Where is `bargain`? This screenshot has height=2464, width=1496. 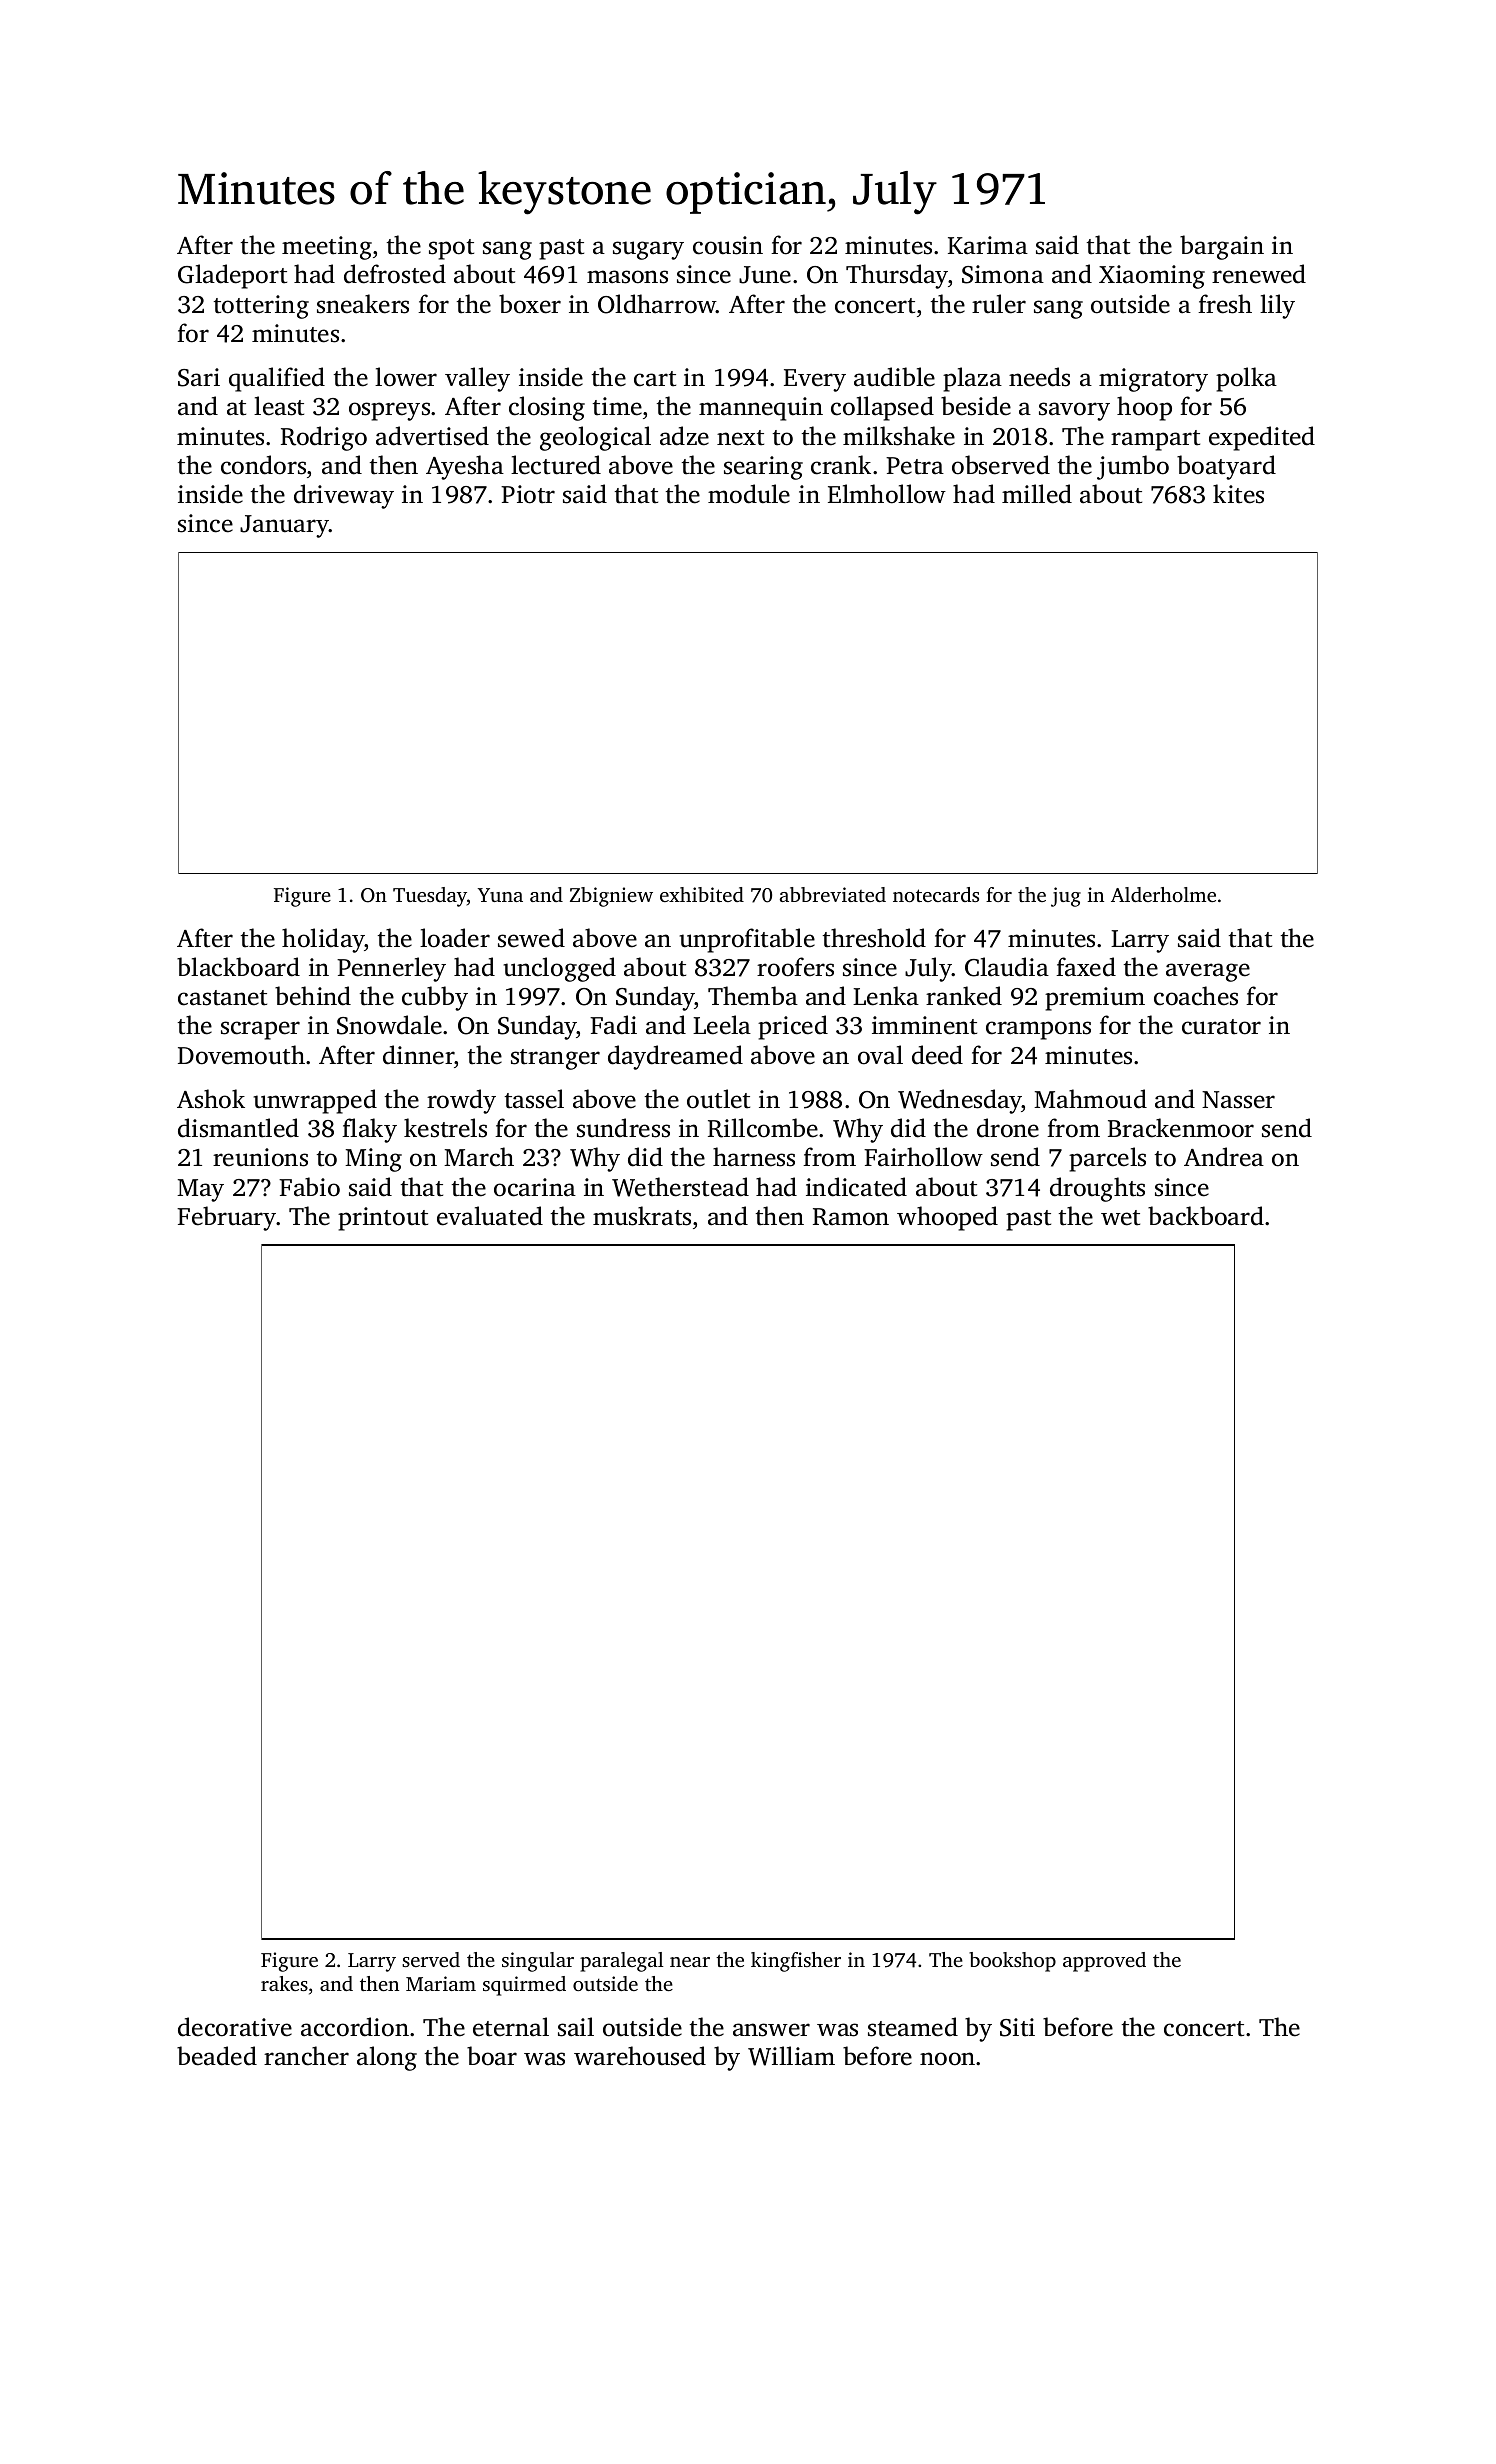
bargain is located at coordinates (1222, 247).
